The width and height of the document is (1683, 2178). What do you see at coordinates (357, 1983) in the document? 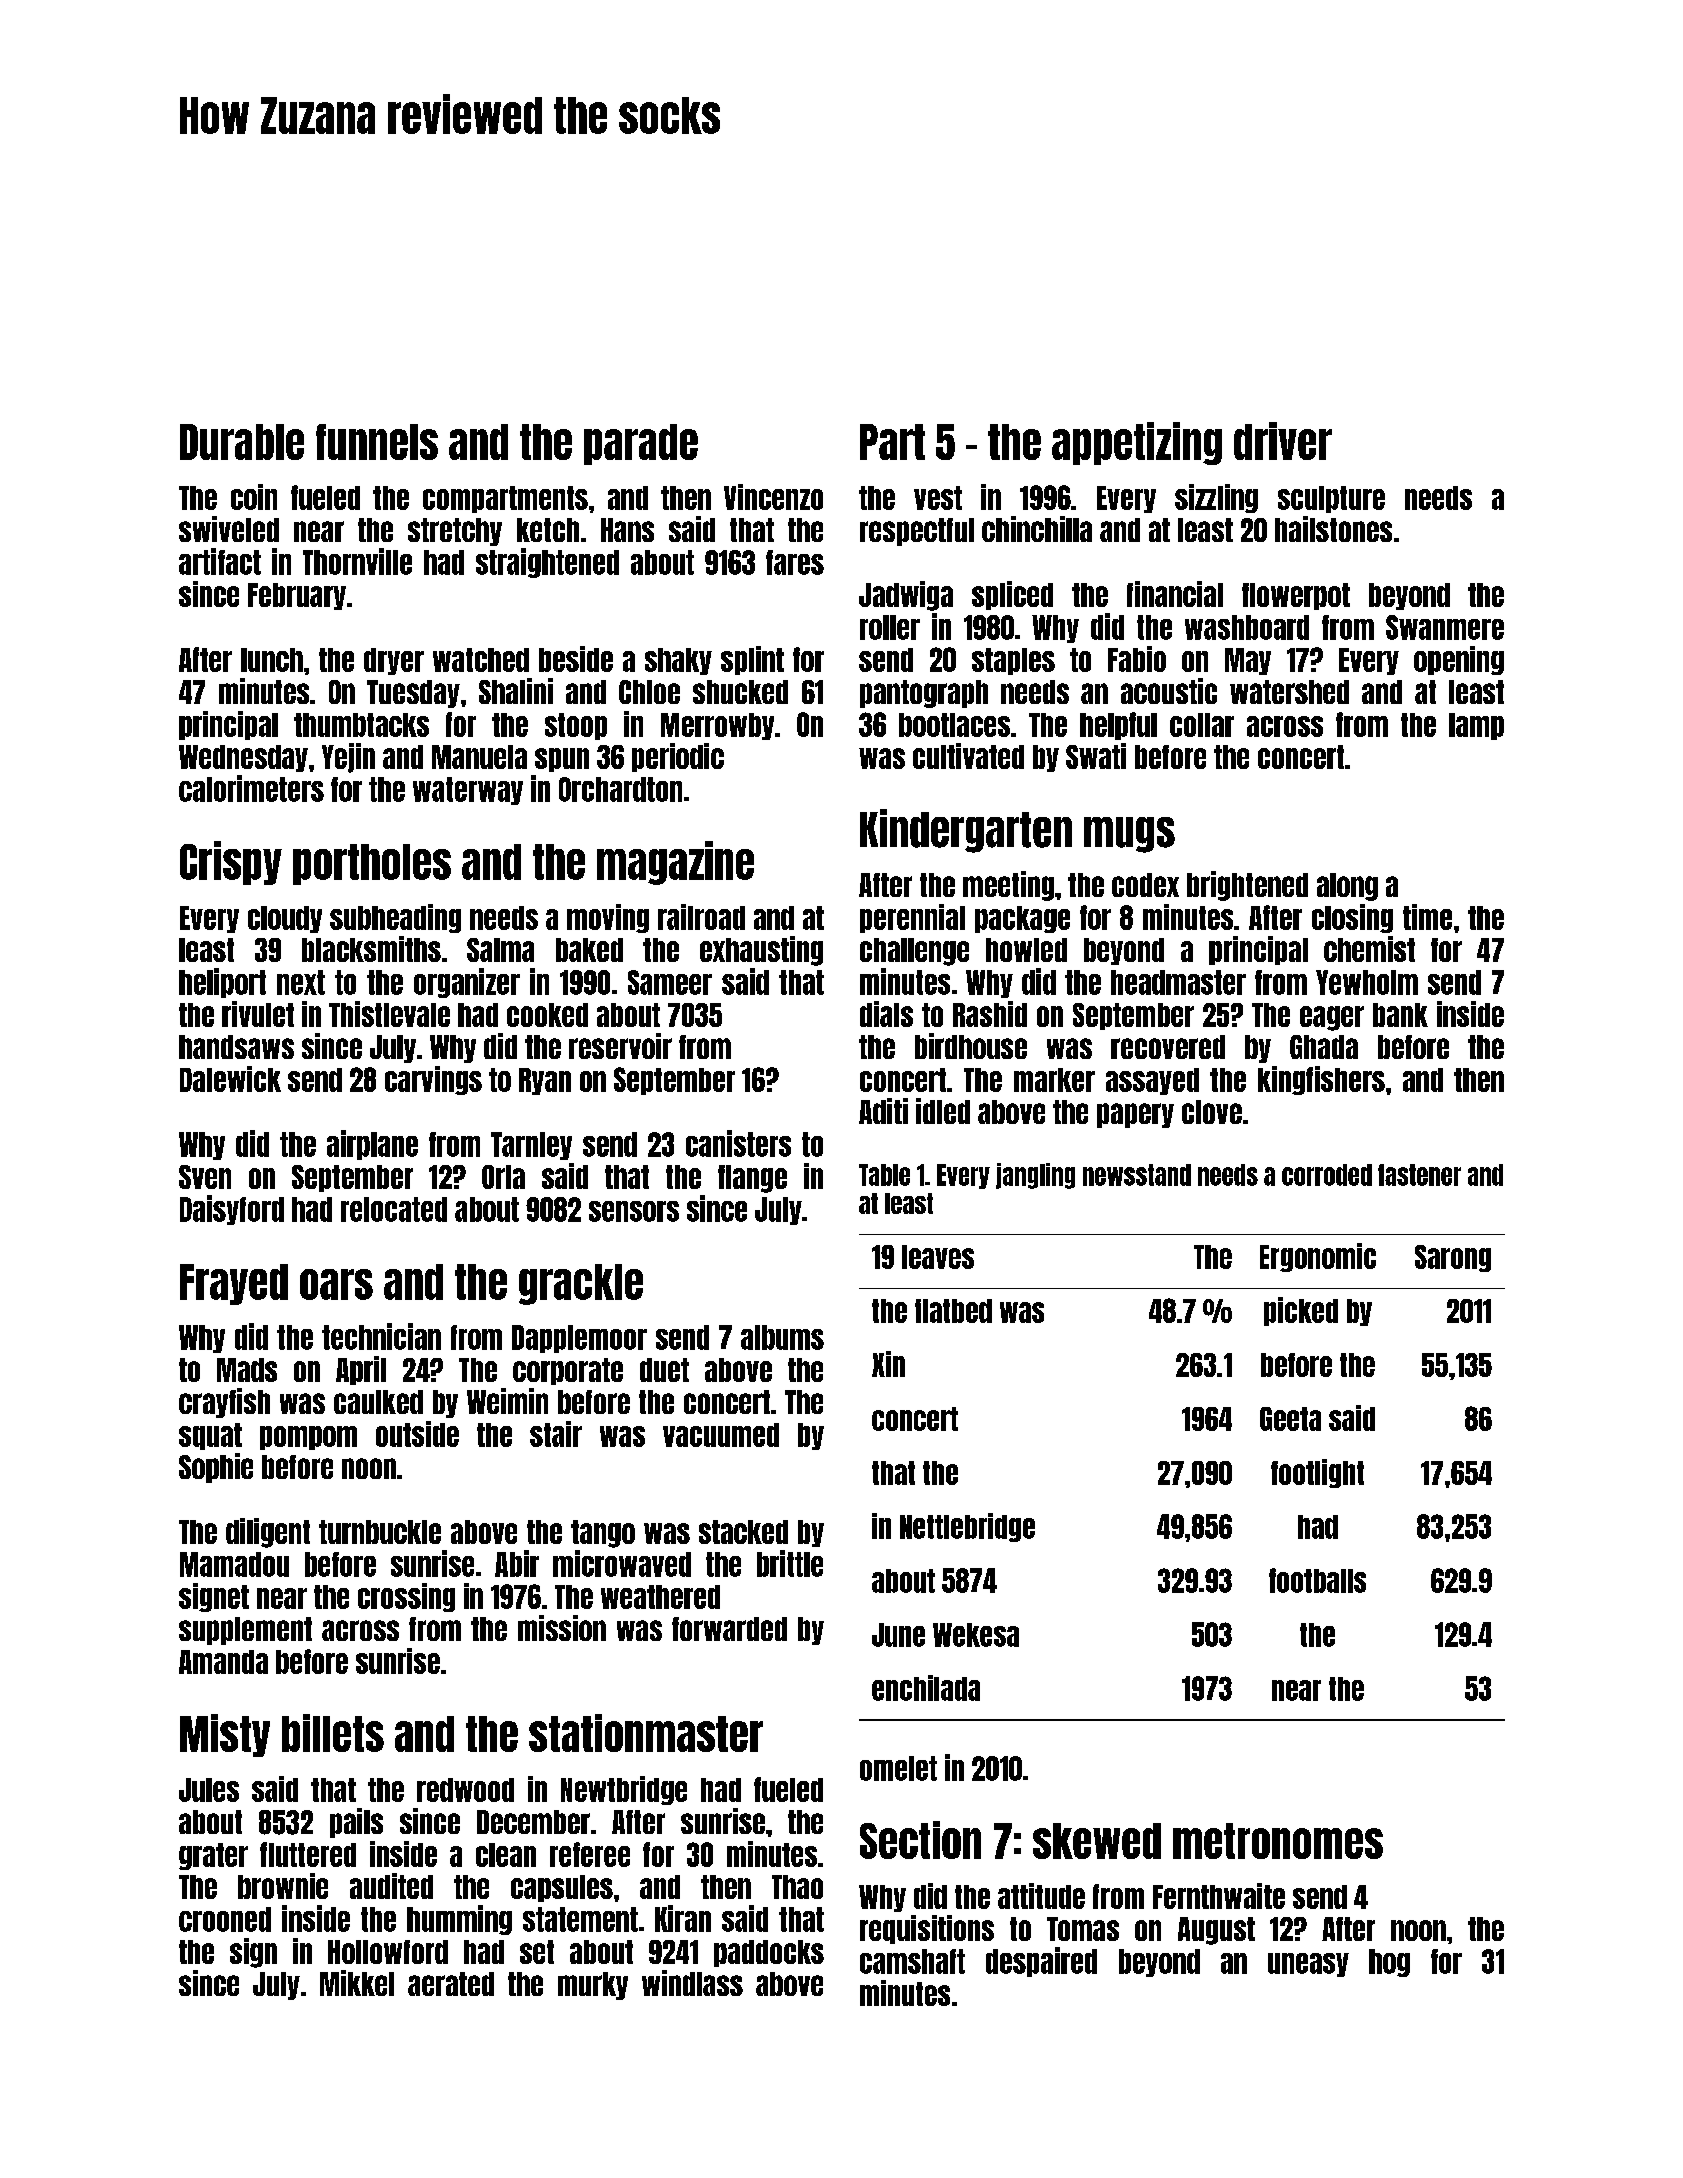
I see `Mikkel` at bounding box center [357, 1983].
